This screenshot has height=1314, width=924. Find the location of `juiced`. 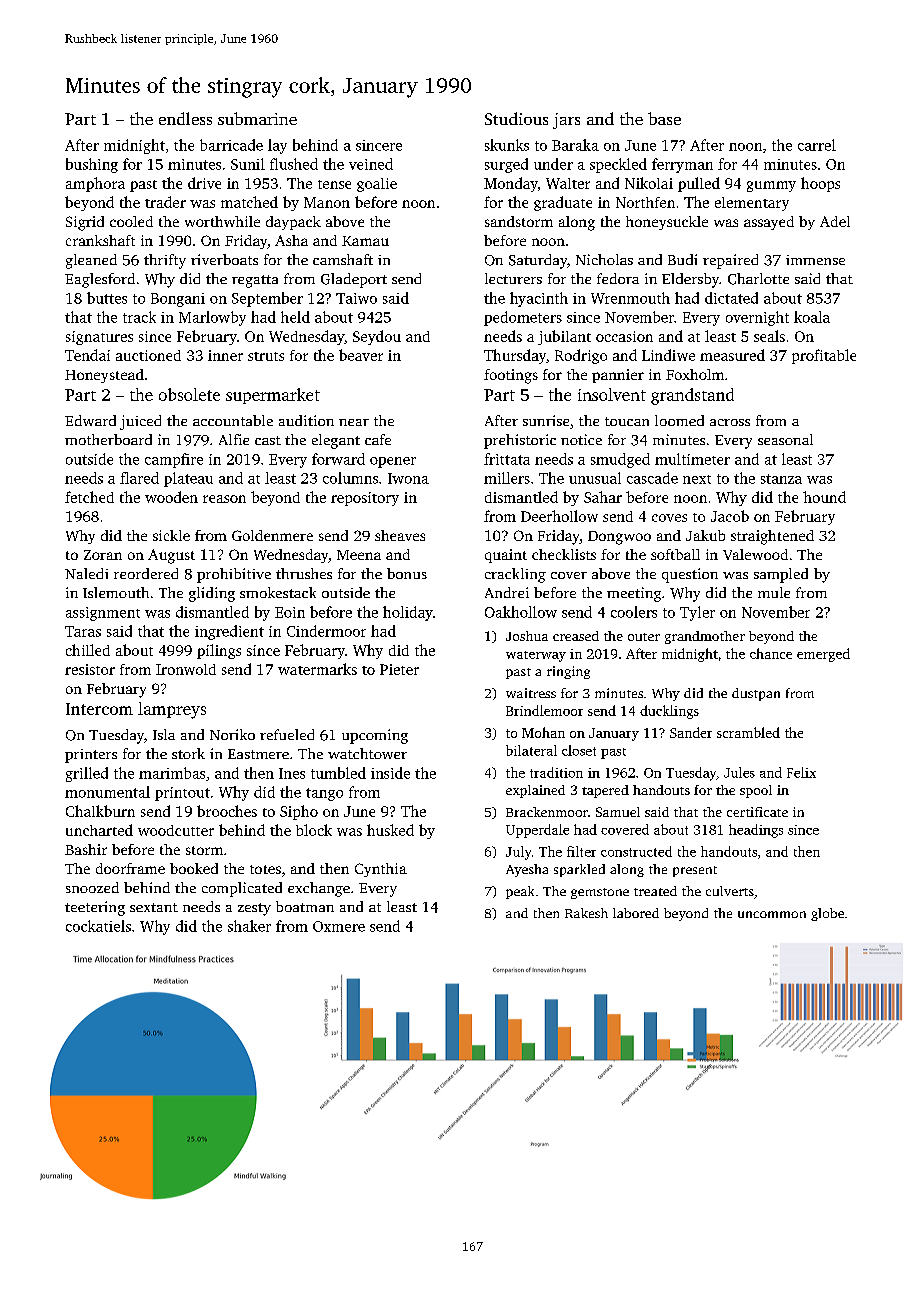

juiced is located at coordinates (140, 422).
